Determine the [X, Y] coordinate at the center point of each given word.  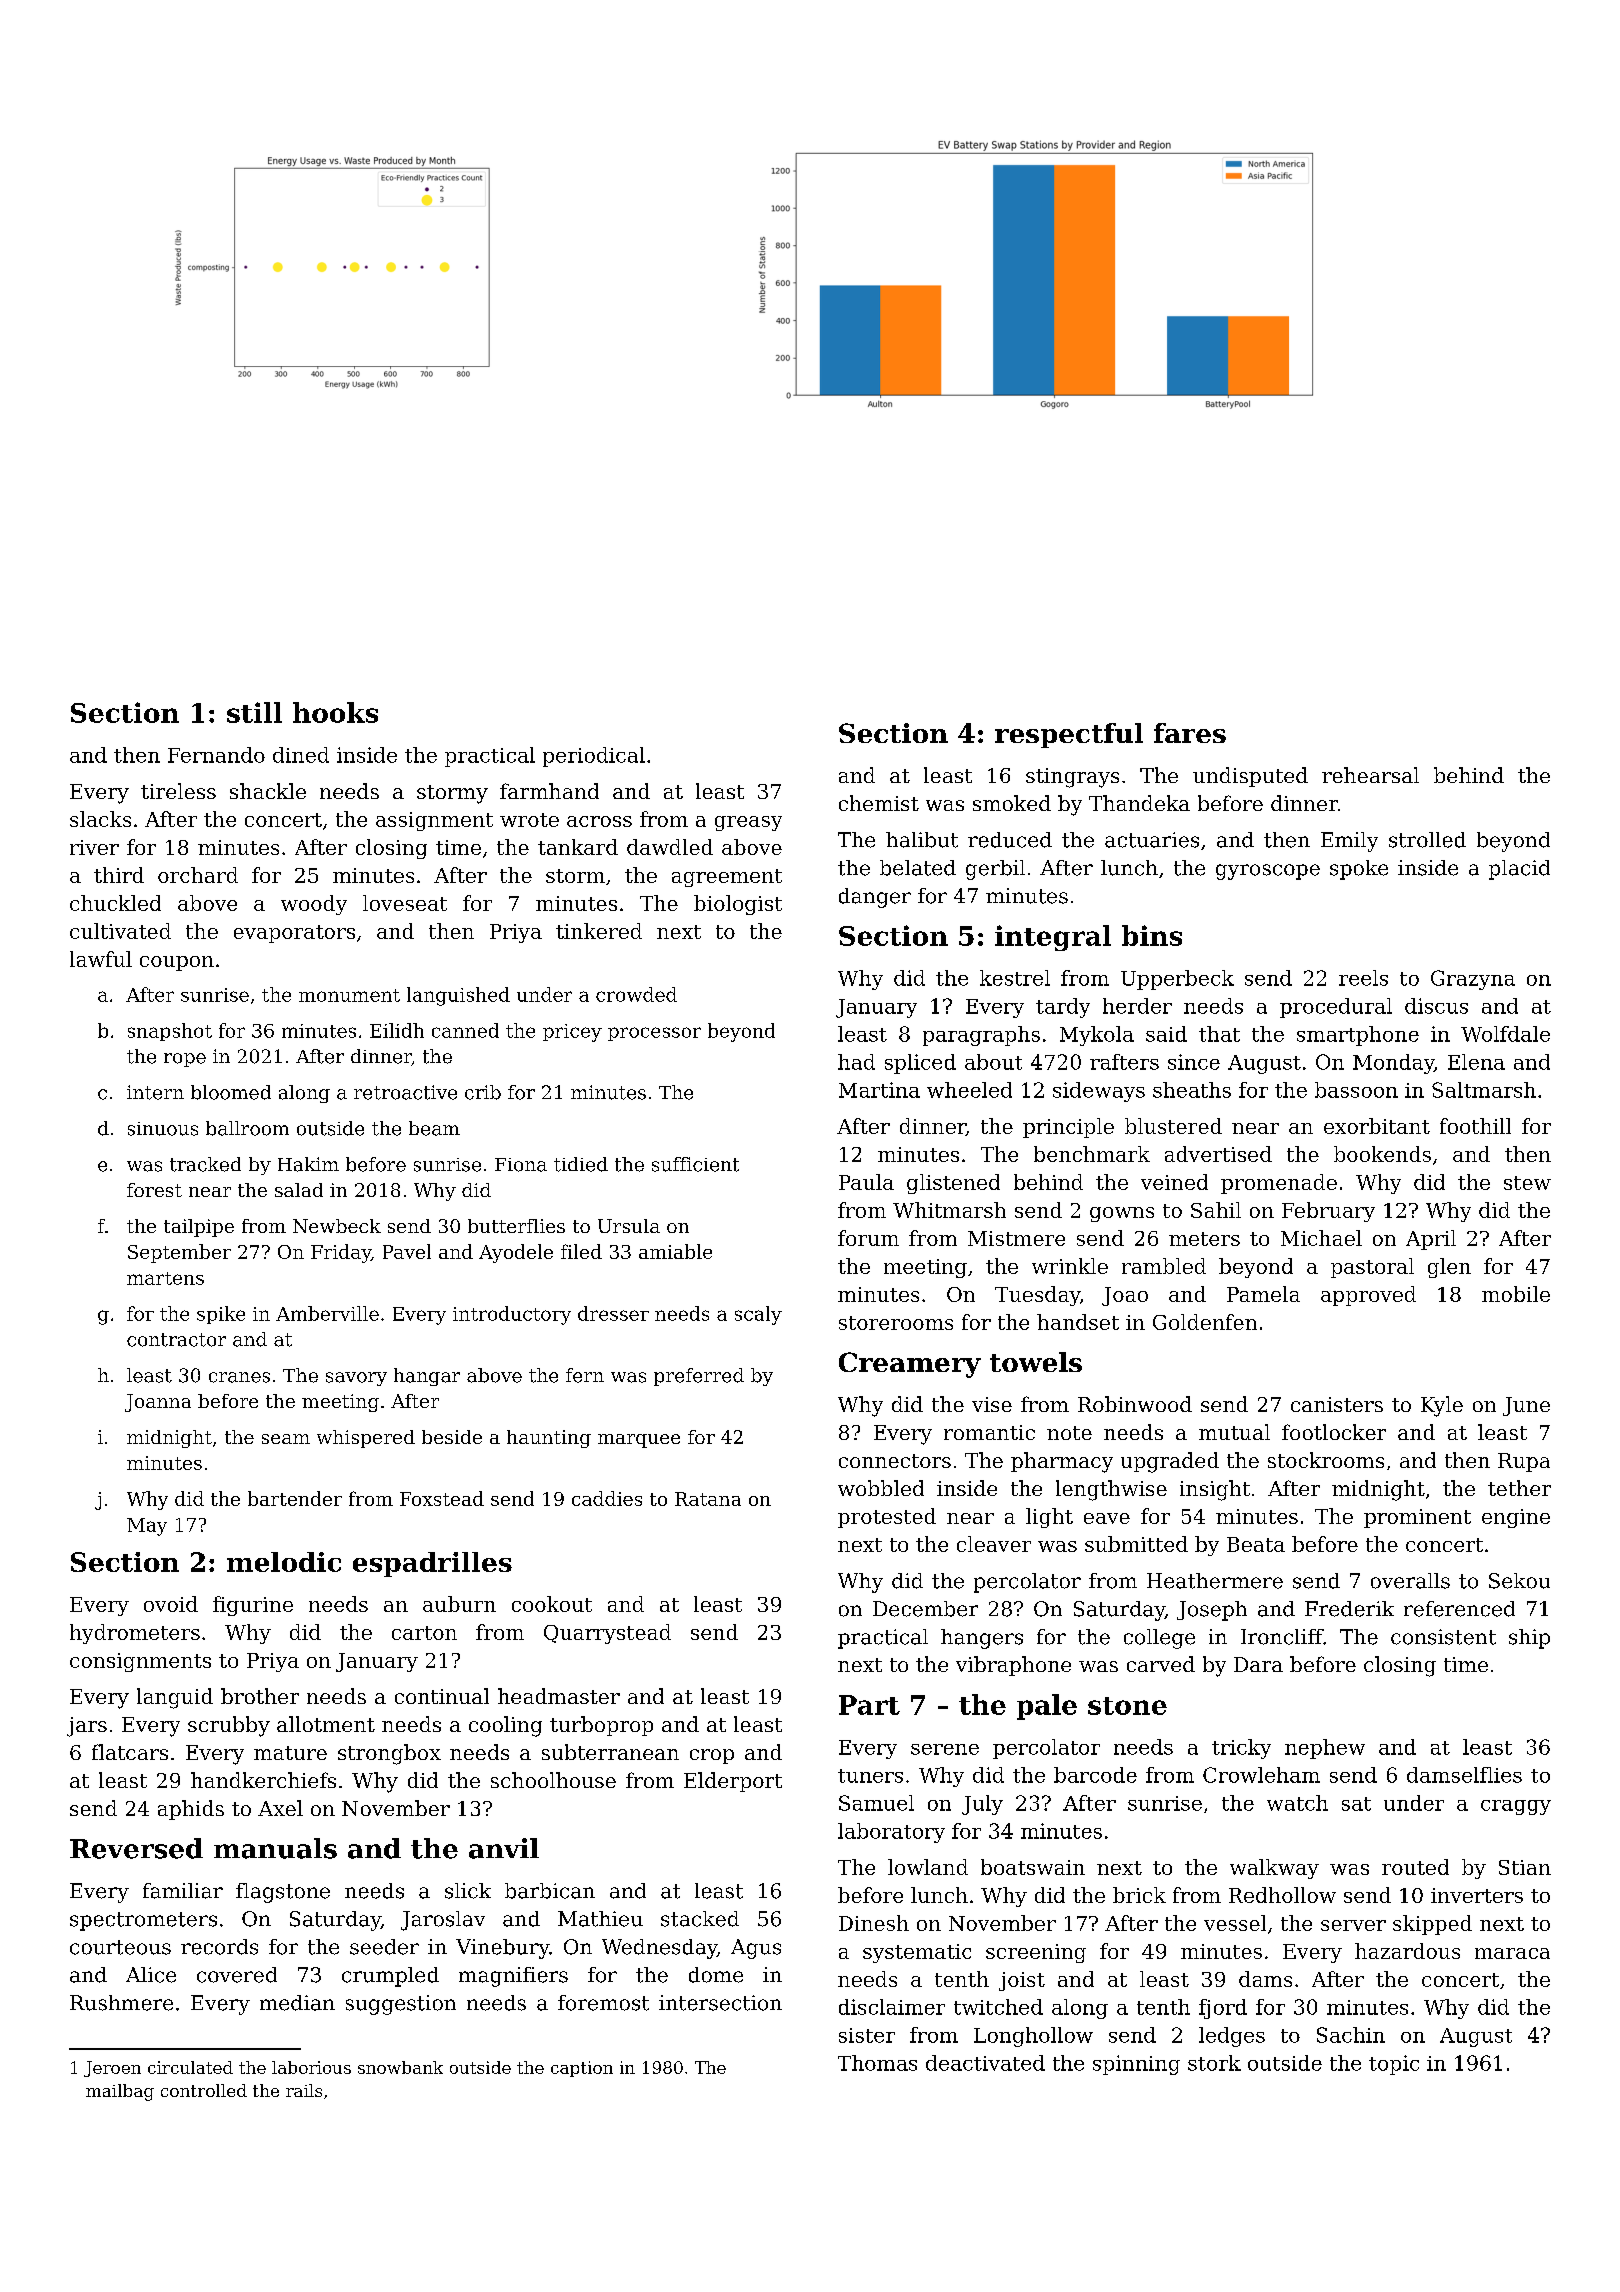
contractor [176, 1340]
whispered [366, 1439]
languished [458, 996]
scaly [758, 1315]
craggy [1516, 1807]
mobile [1516, 1294]
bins [1152, 935]
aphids [191, 1810]
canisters [1337, 1404]
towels [1036, 1362]
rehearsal [1370, 775]
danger [875, 898]
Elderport [733, 1782]
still [254, 712]
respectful [1069, 735]
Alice [151, 1975]
